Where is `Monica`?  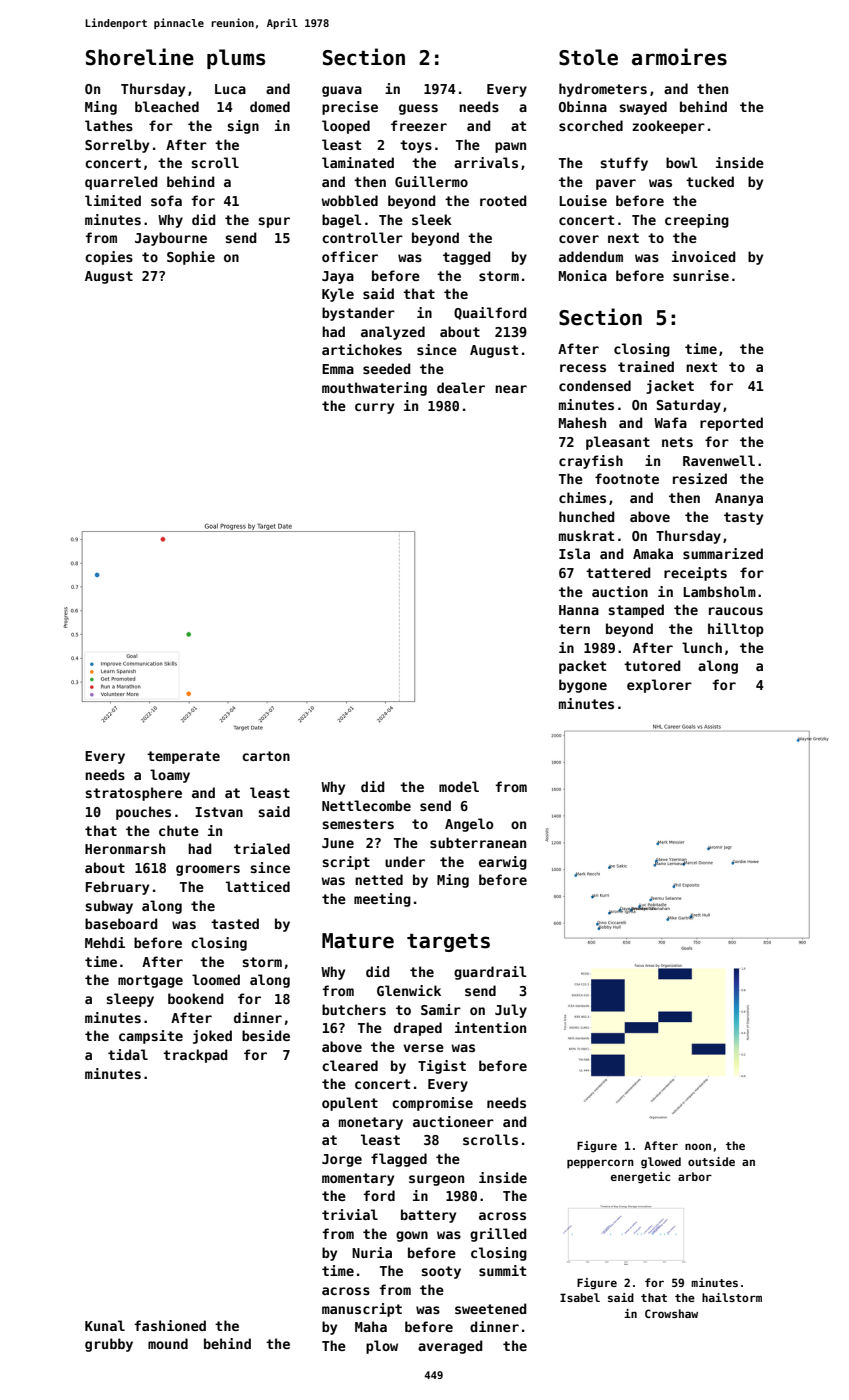
Monica is located at coordinates (583, 275).
